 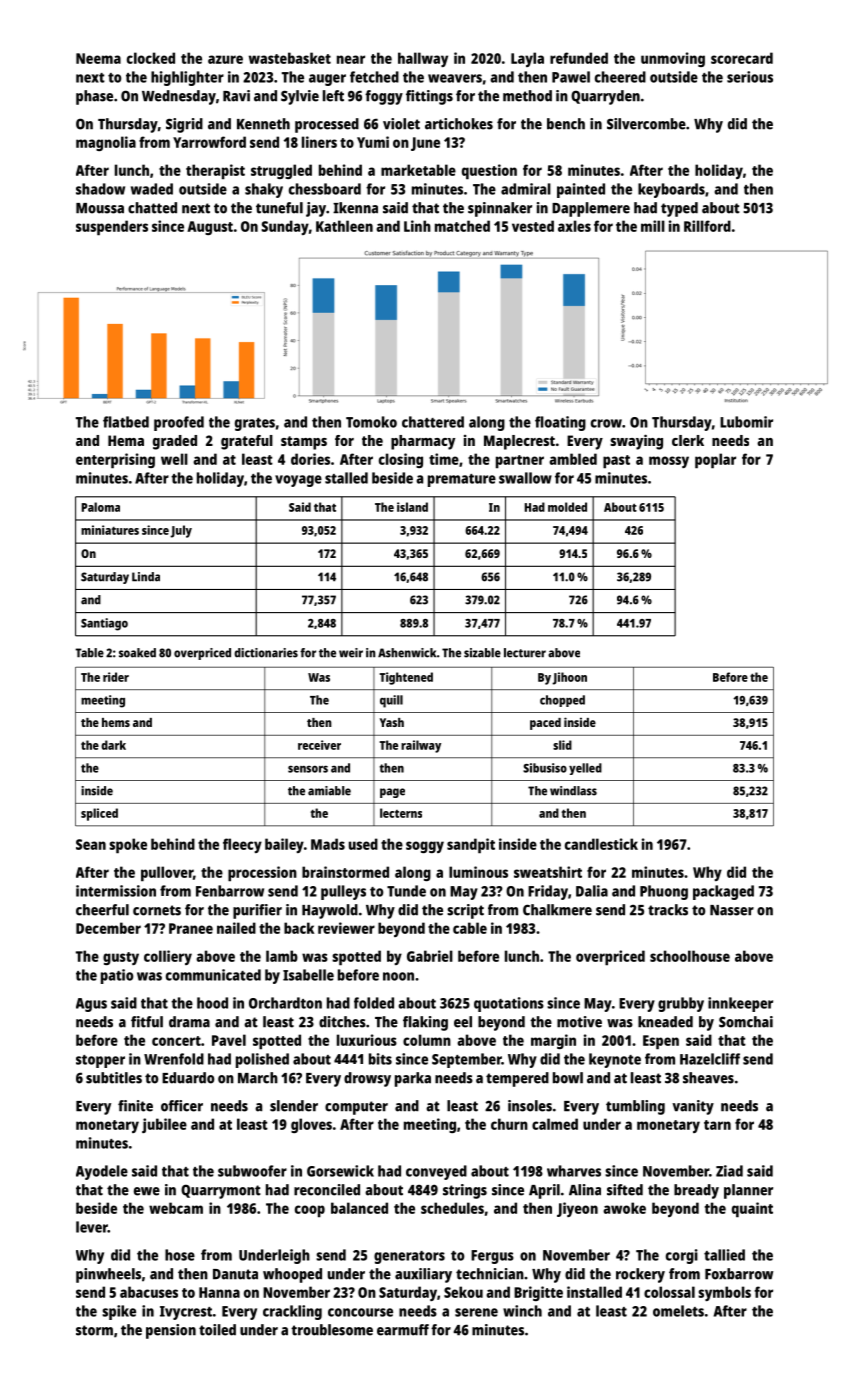 What do you see at coordinates (126, 422) in the document?
I see `flatbed` at bounding box center [126, 422].
